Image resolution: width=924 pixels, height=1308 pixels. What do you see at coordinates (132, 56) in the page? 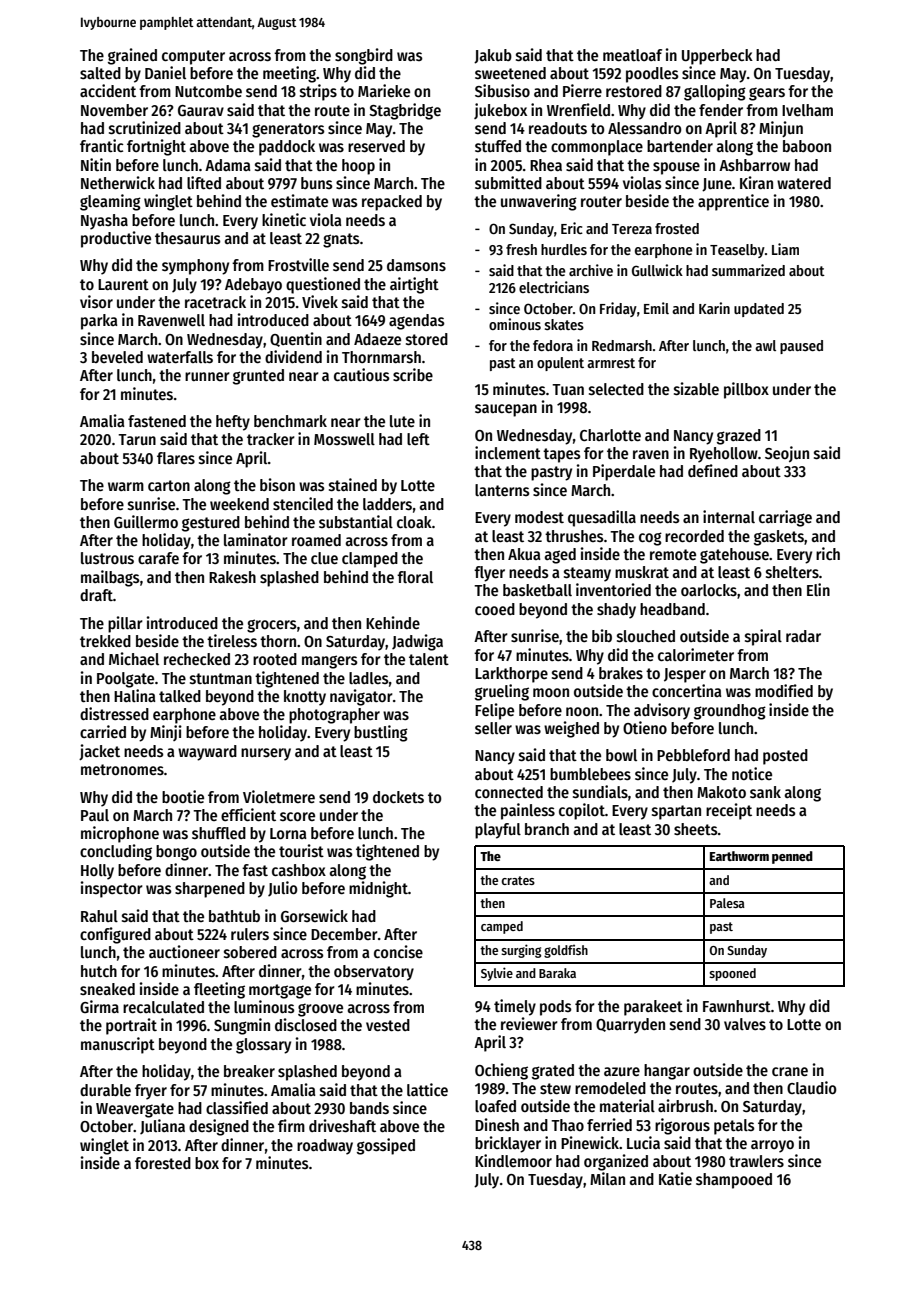
I see `grained` at bounding box center [132, 56].
